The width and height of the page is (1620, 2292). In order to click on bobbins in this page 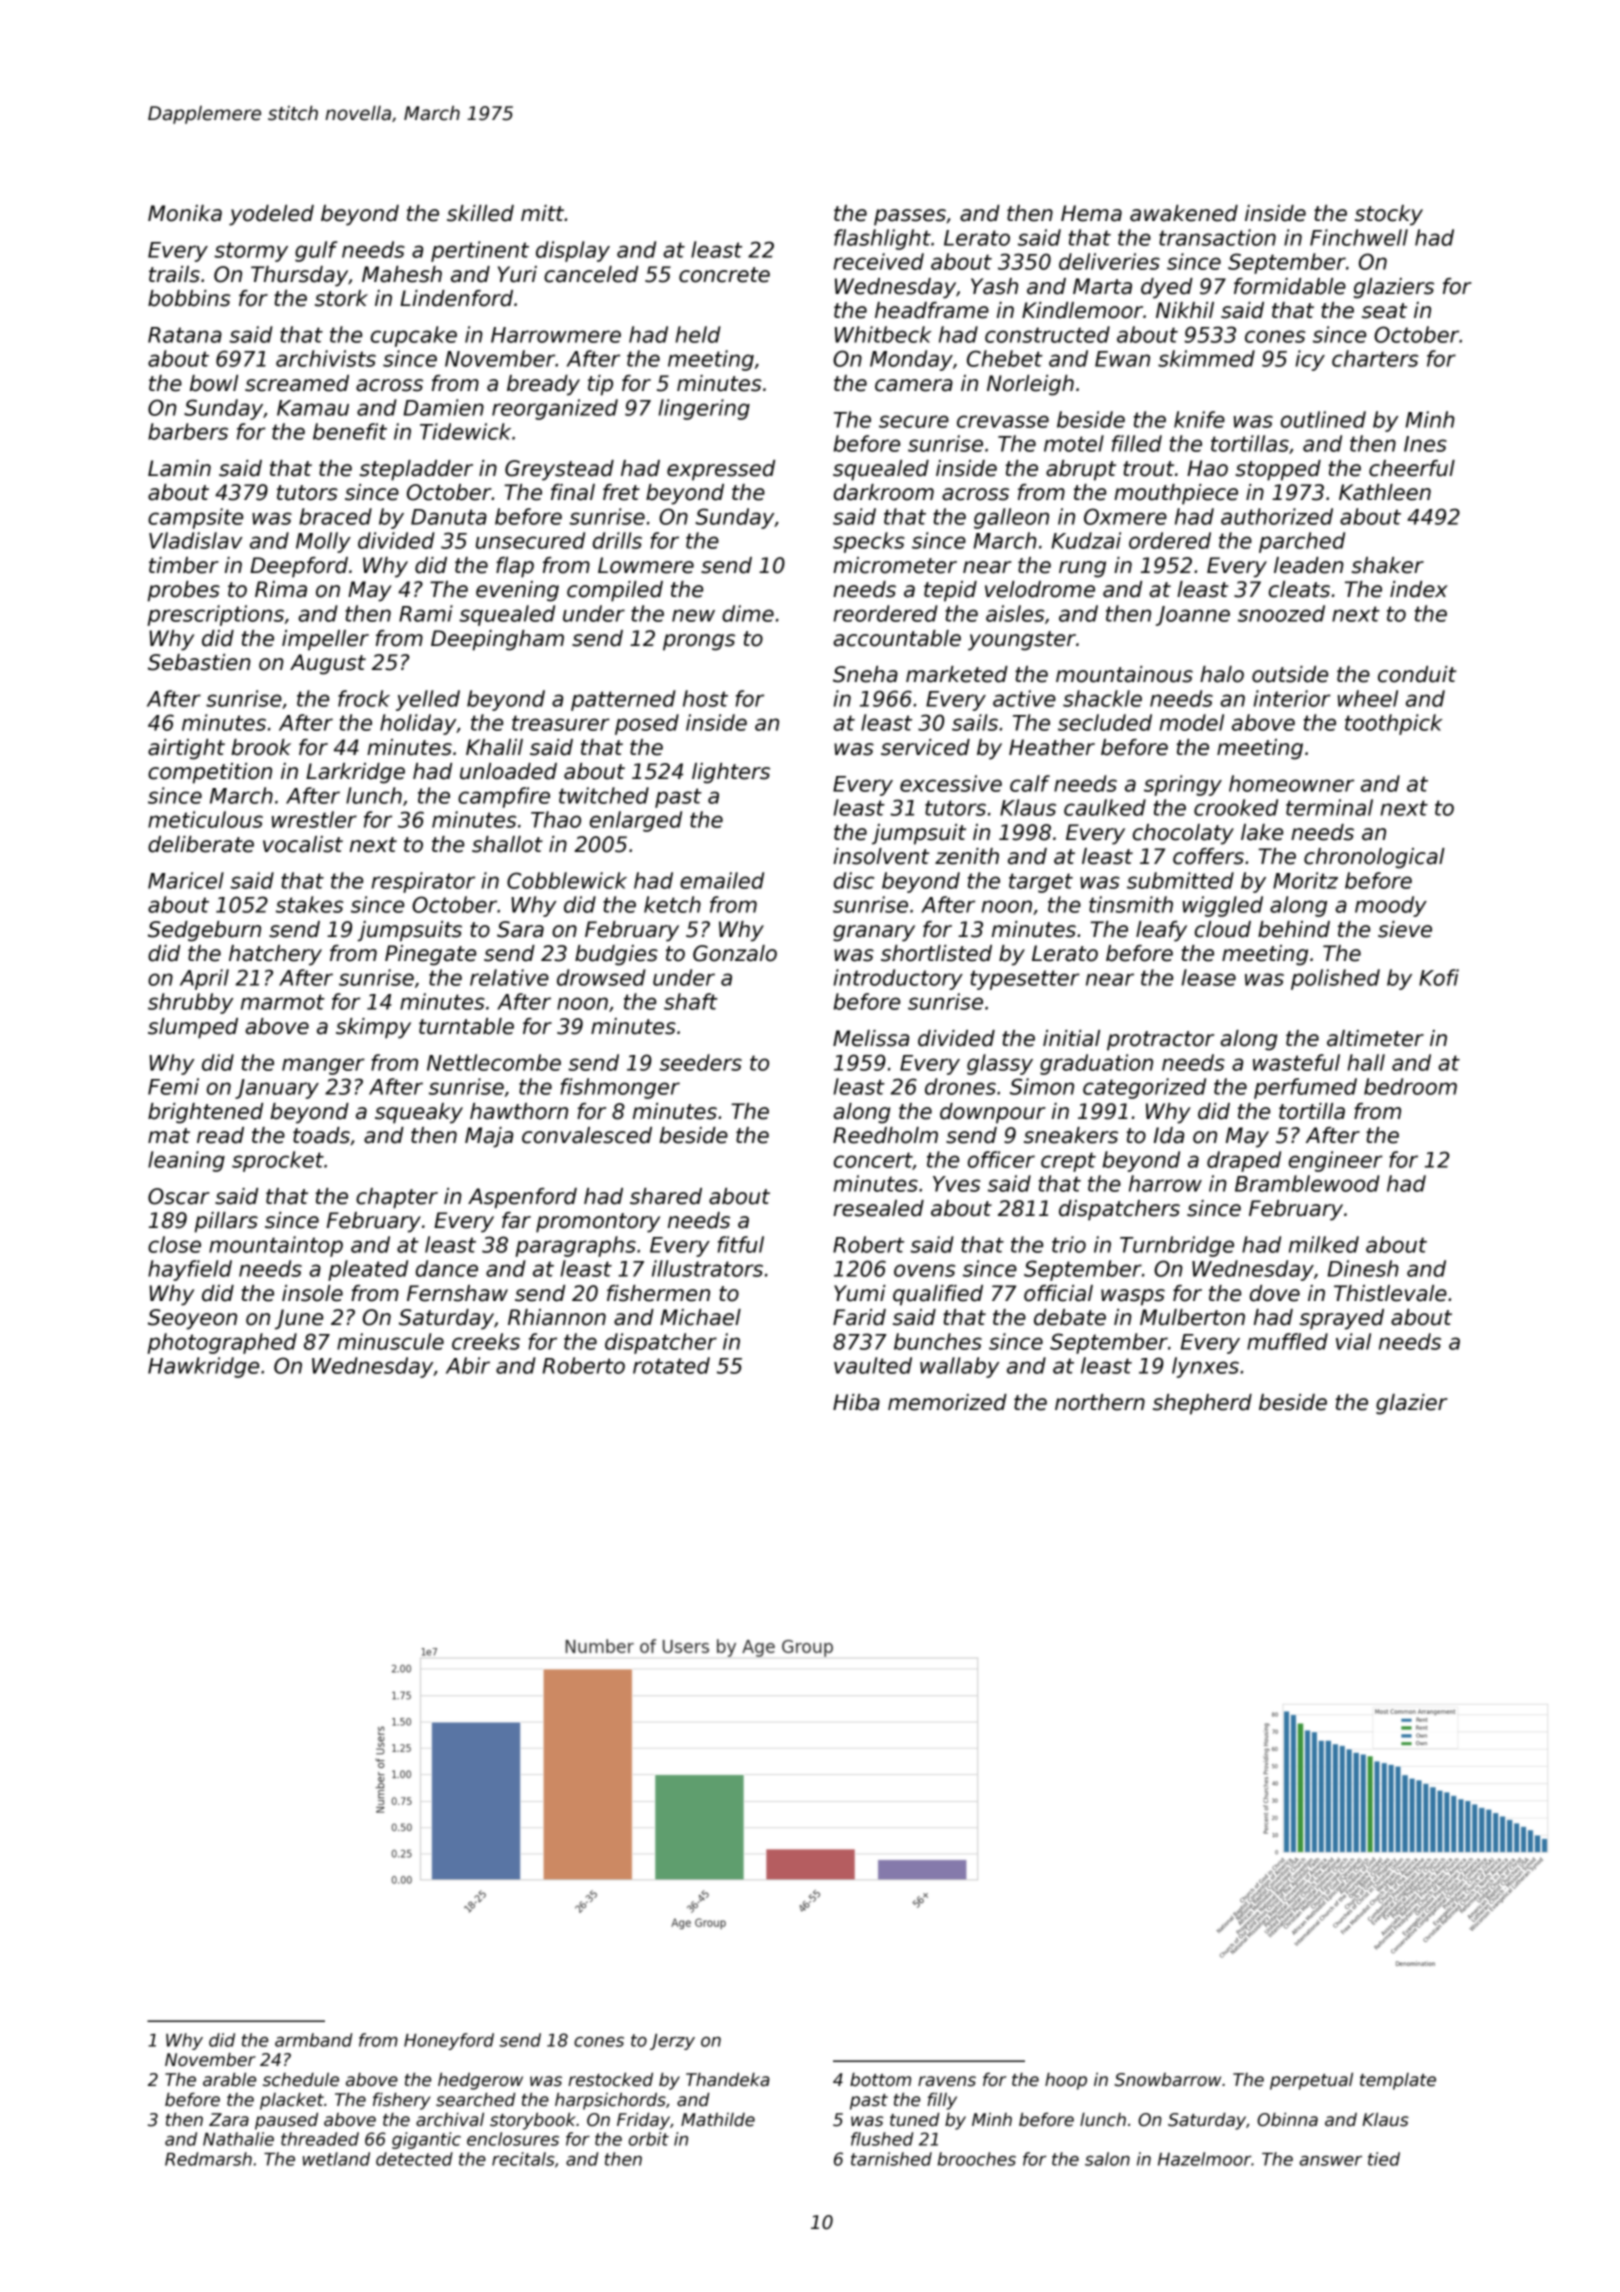, I will do `click(189, 298)`.
